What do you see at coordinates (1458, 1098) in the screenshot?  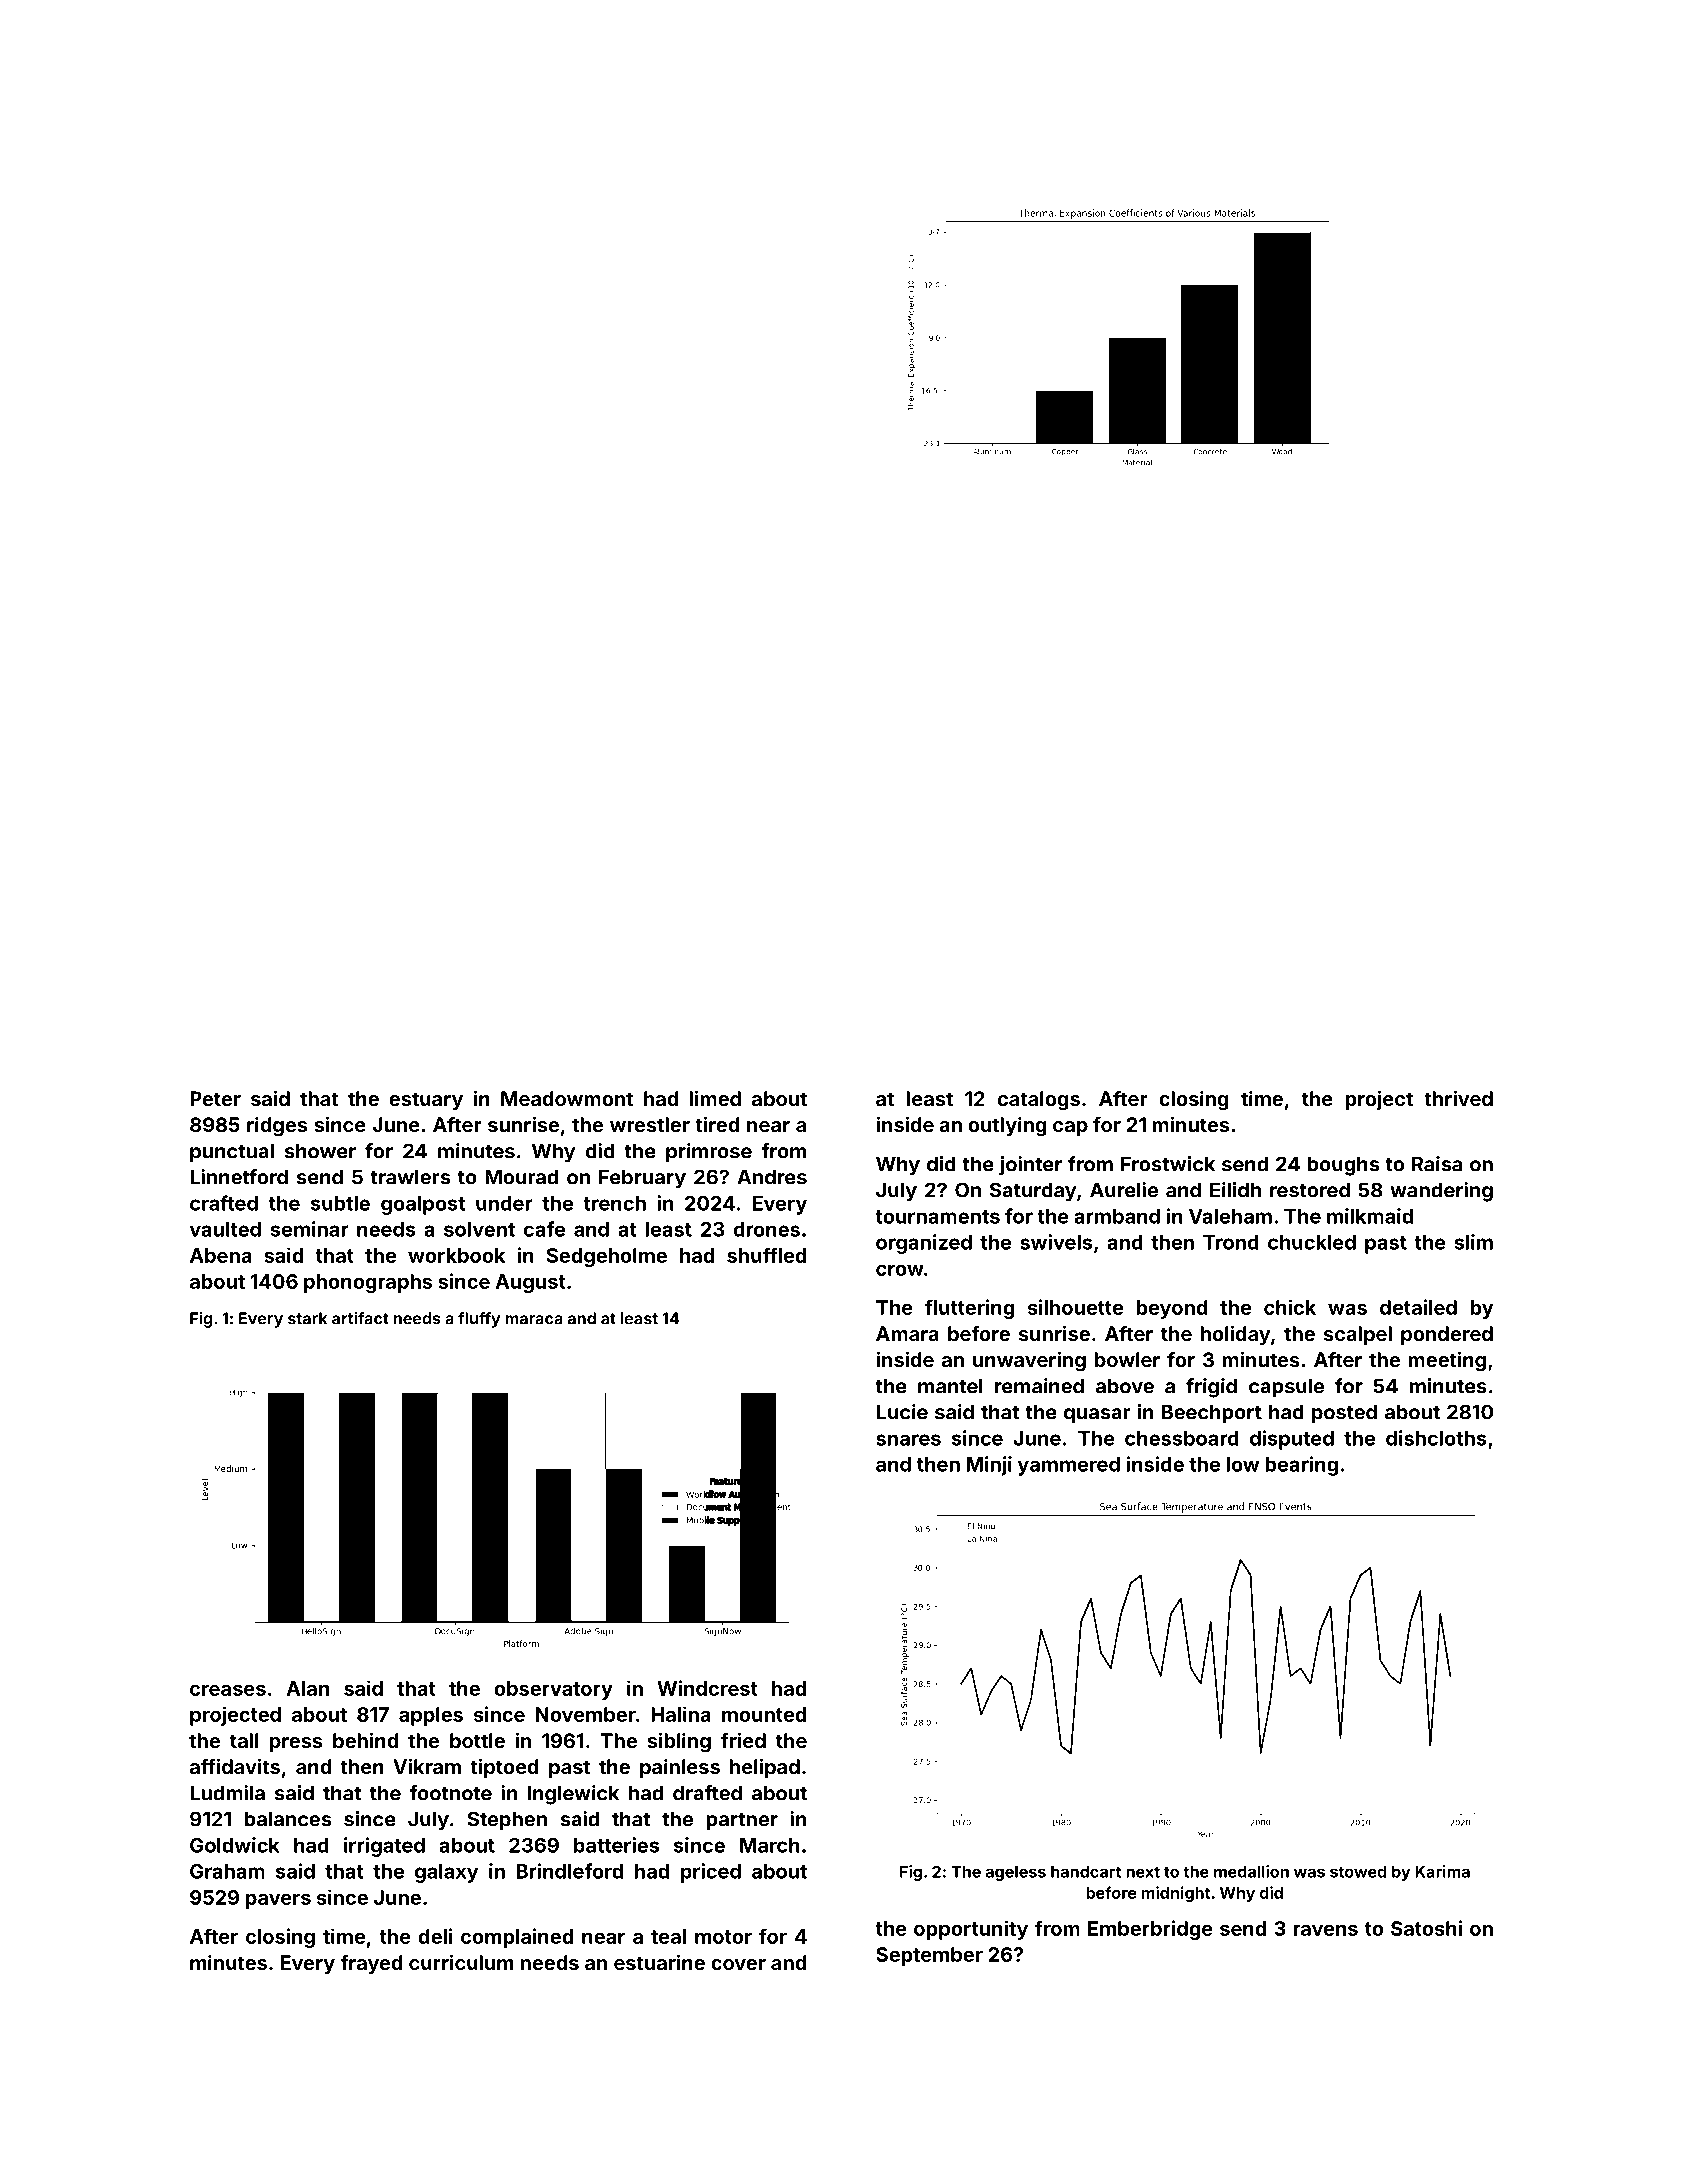 I see `thrived` at bounding box center [1458, 1098].
